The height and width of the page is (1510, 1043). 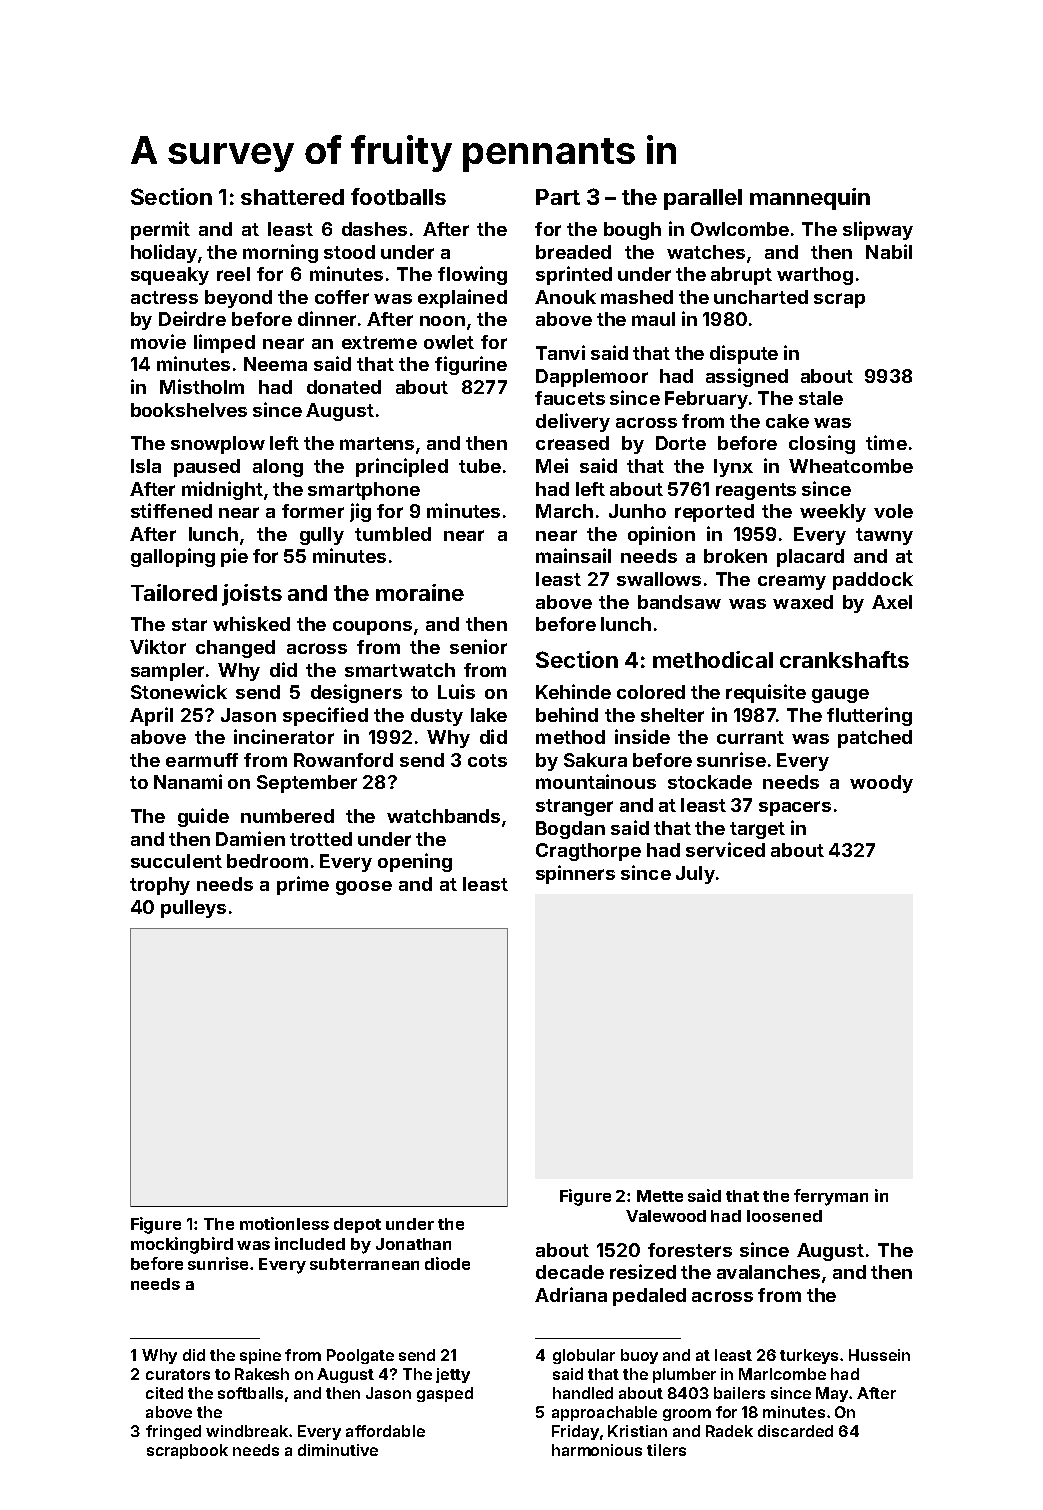 I want to click on mockingbird, so click(x=182, y=1245).
